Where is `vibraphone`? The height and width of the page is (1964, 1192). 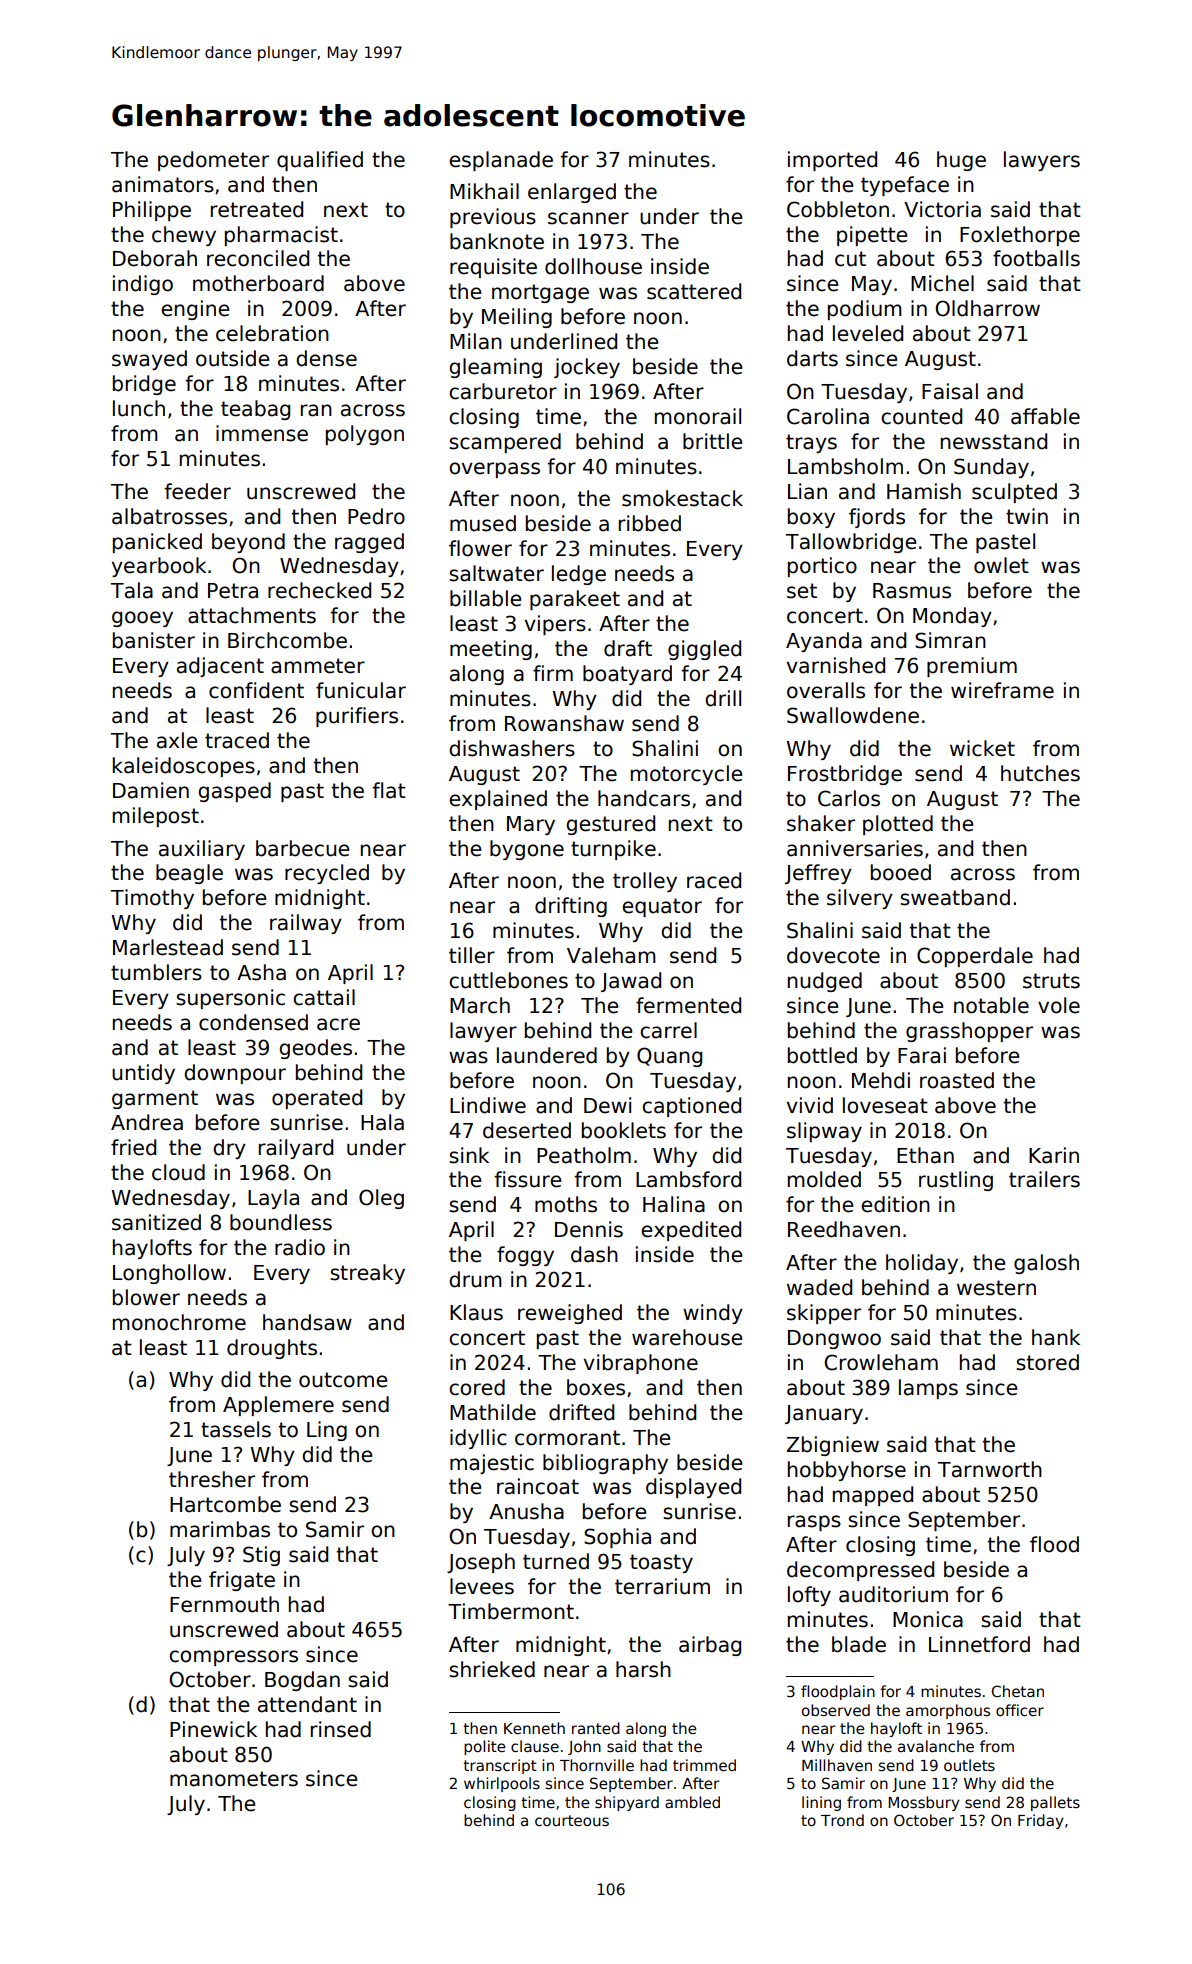 vibraphone is located at coordinates (641, 1364).
